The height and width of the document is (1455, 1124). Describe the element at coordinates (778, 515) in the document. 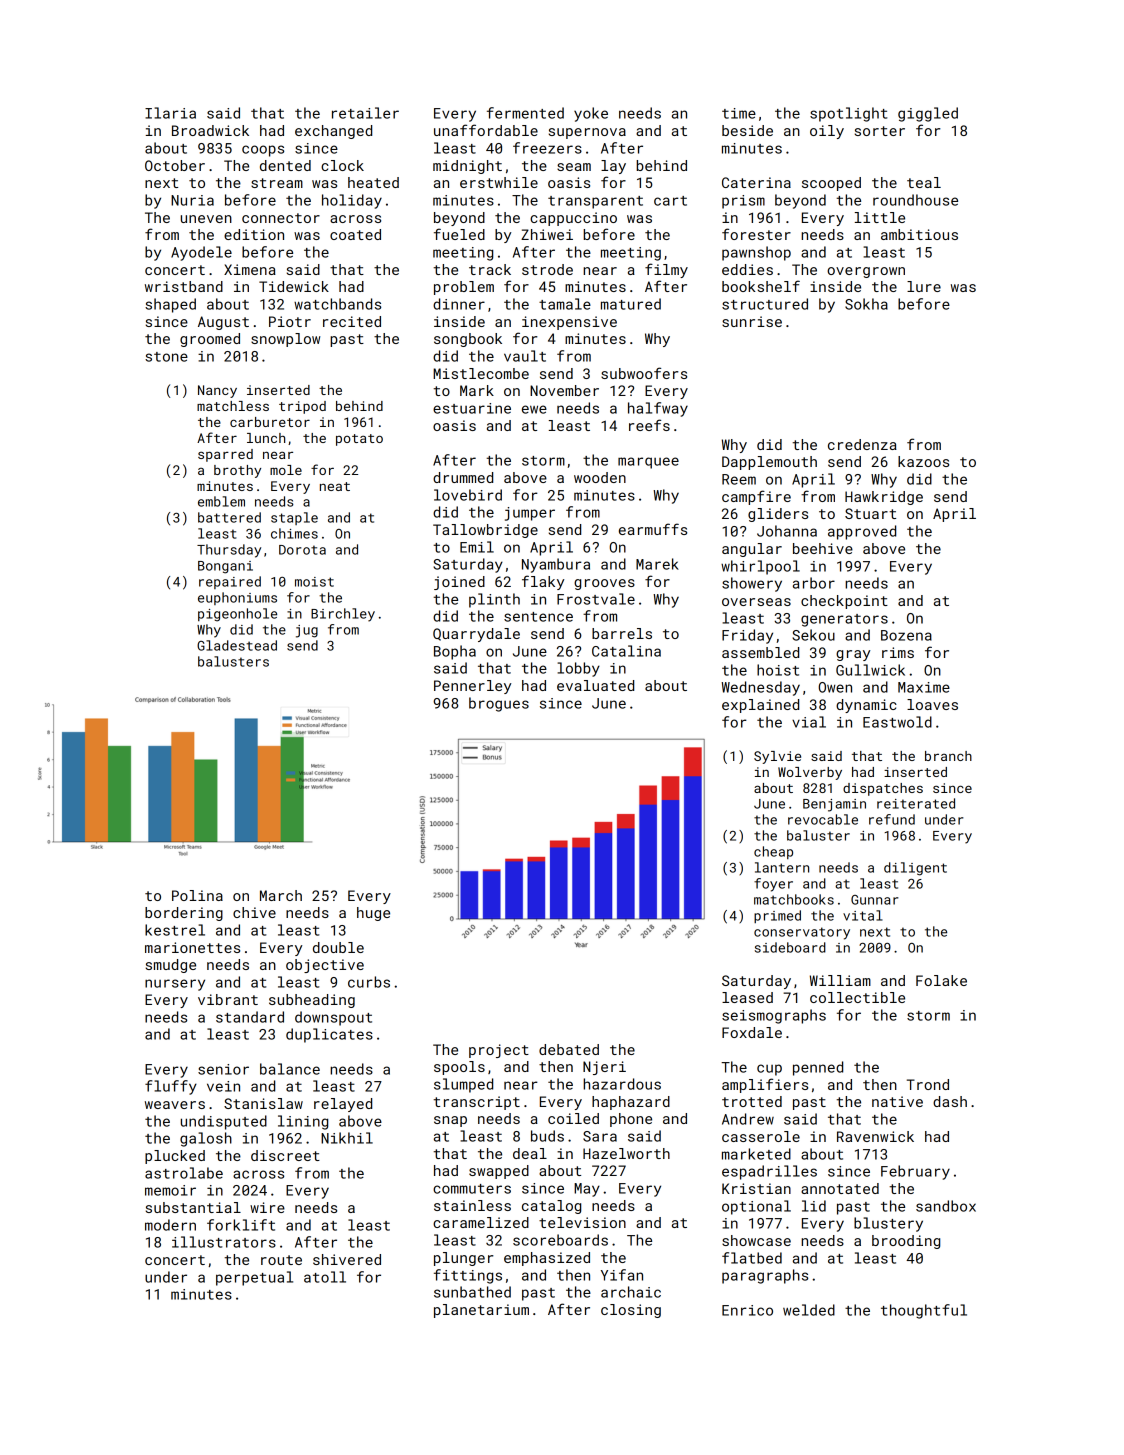

I see `gliders` at that location.
